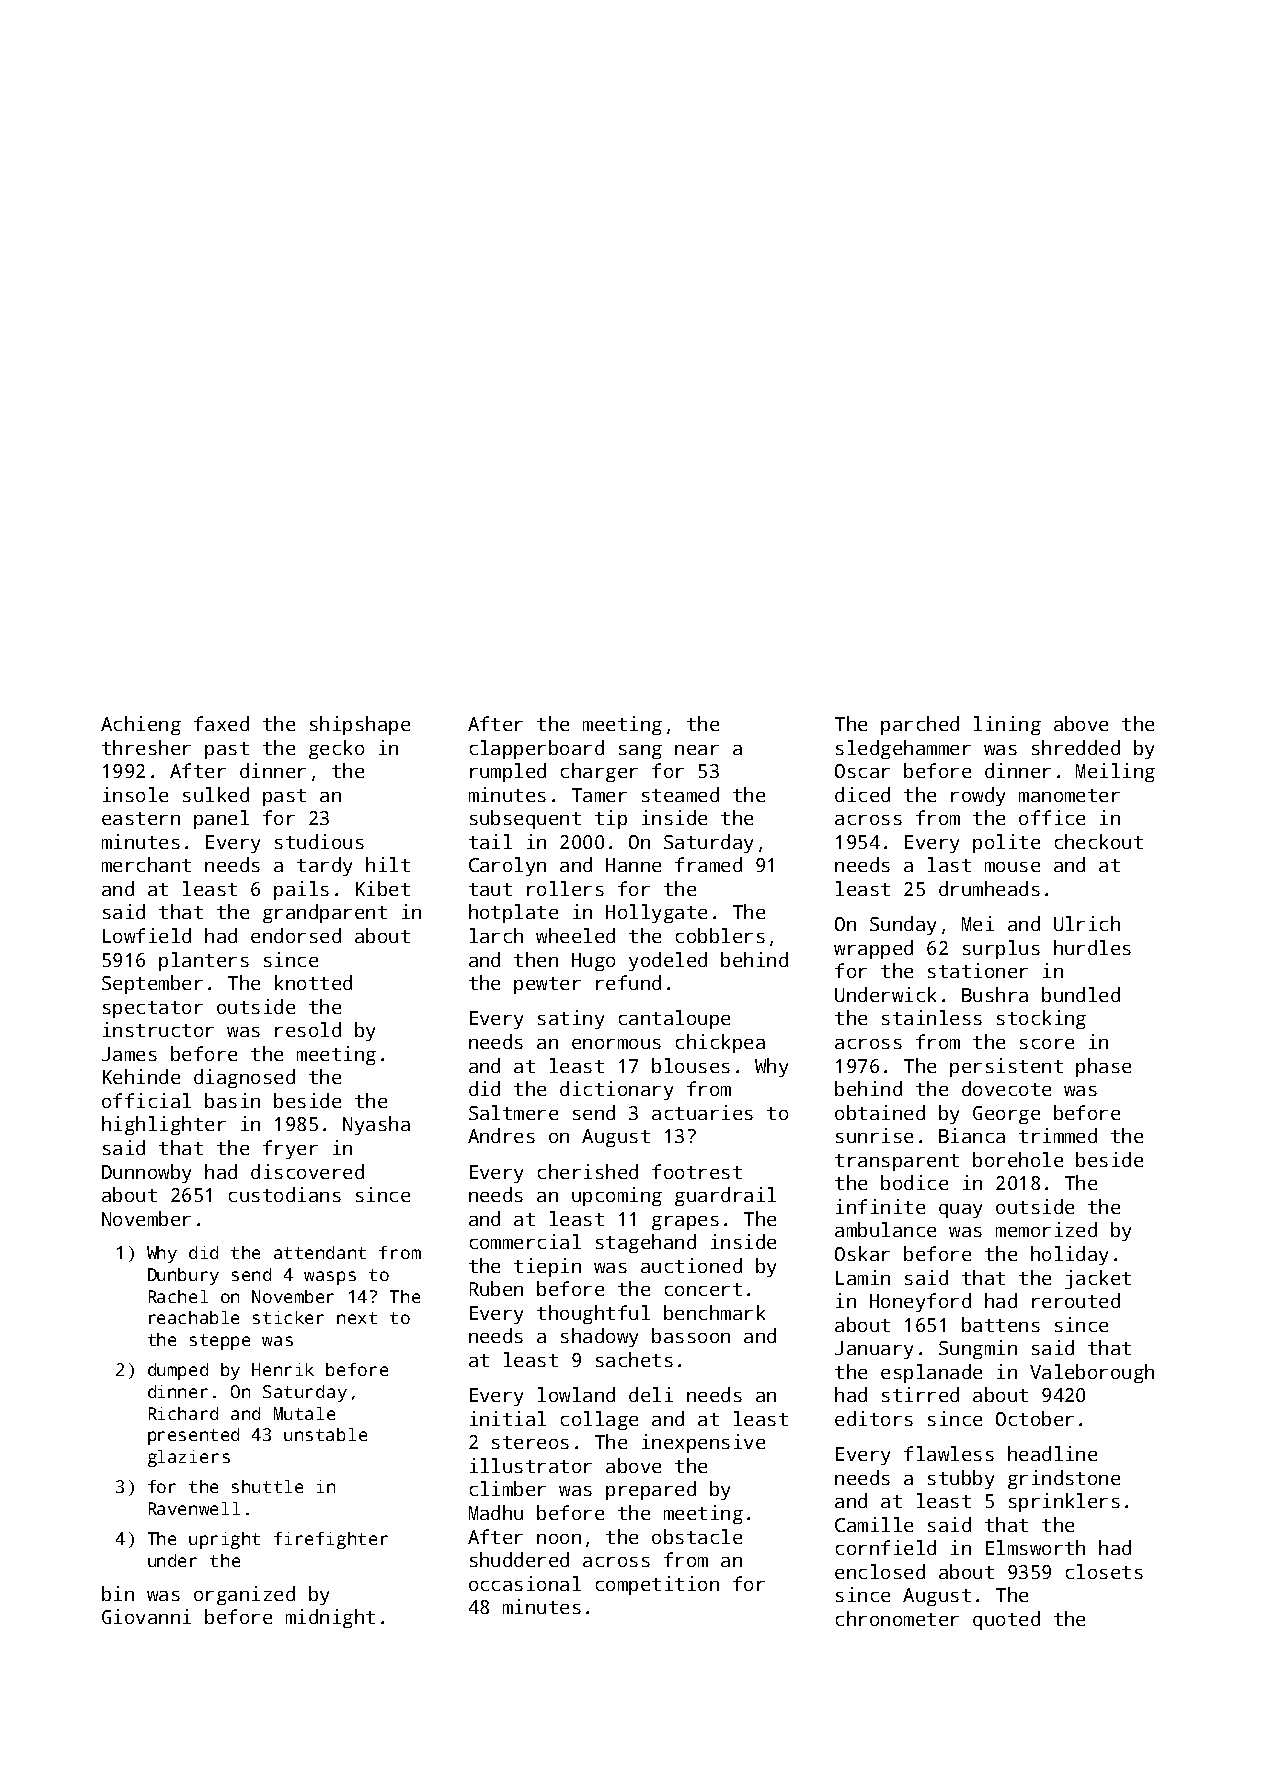  I want to click on Camille, so click(874, 1524).
